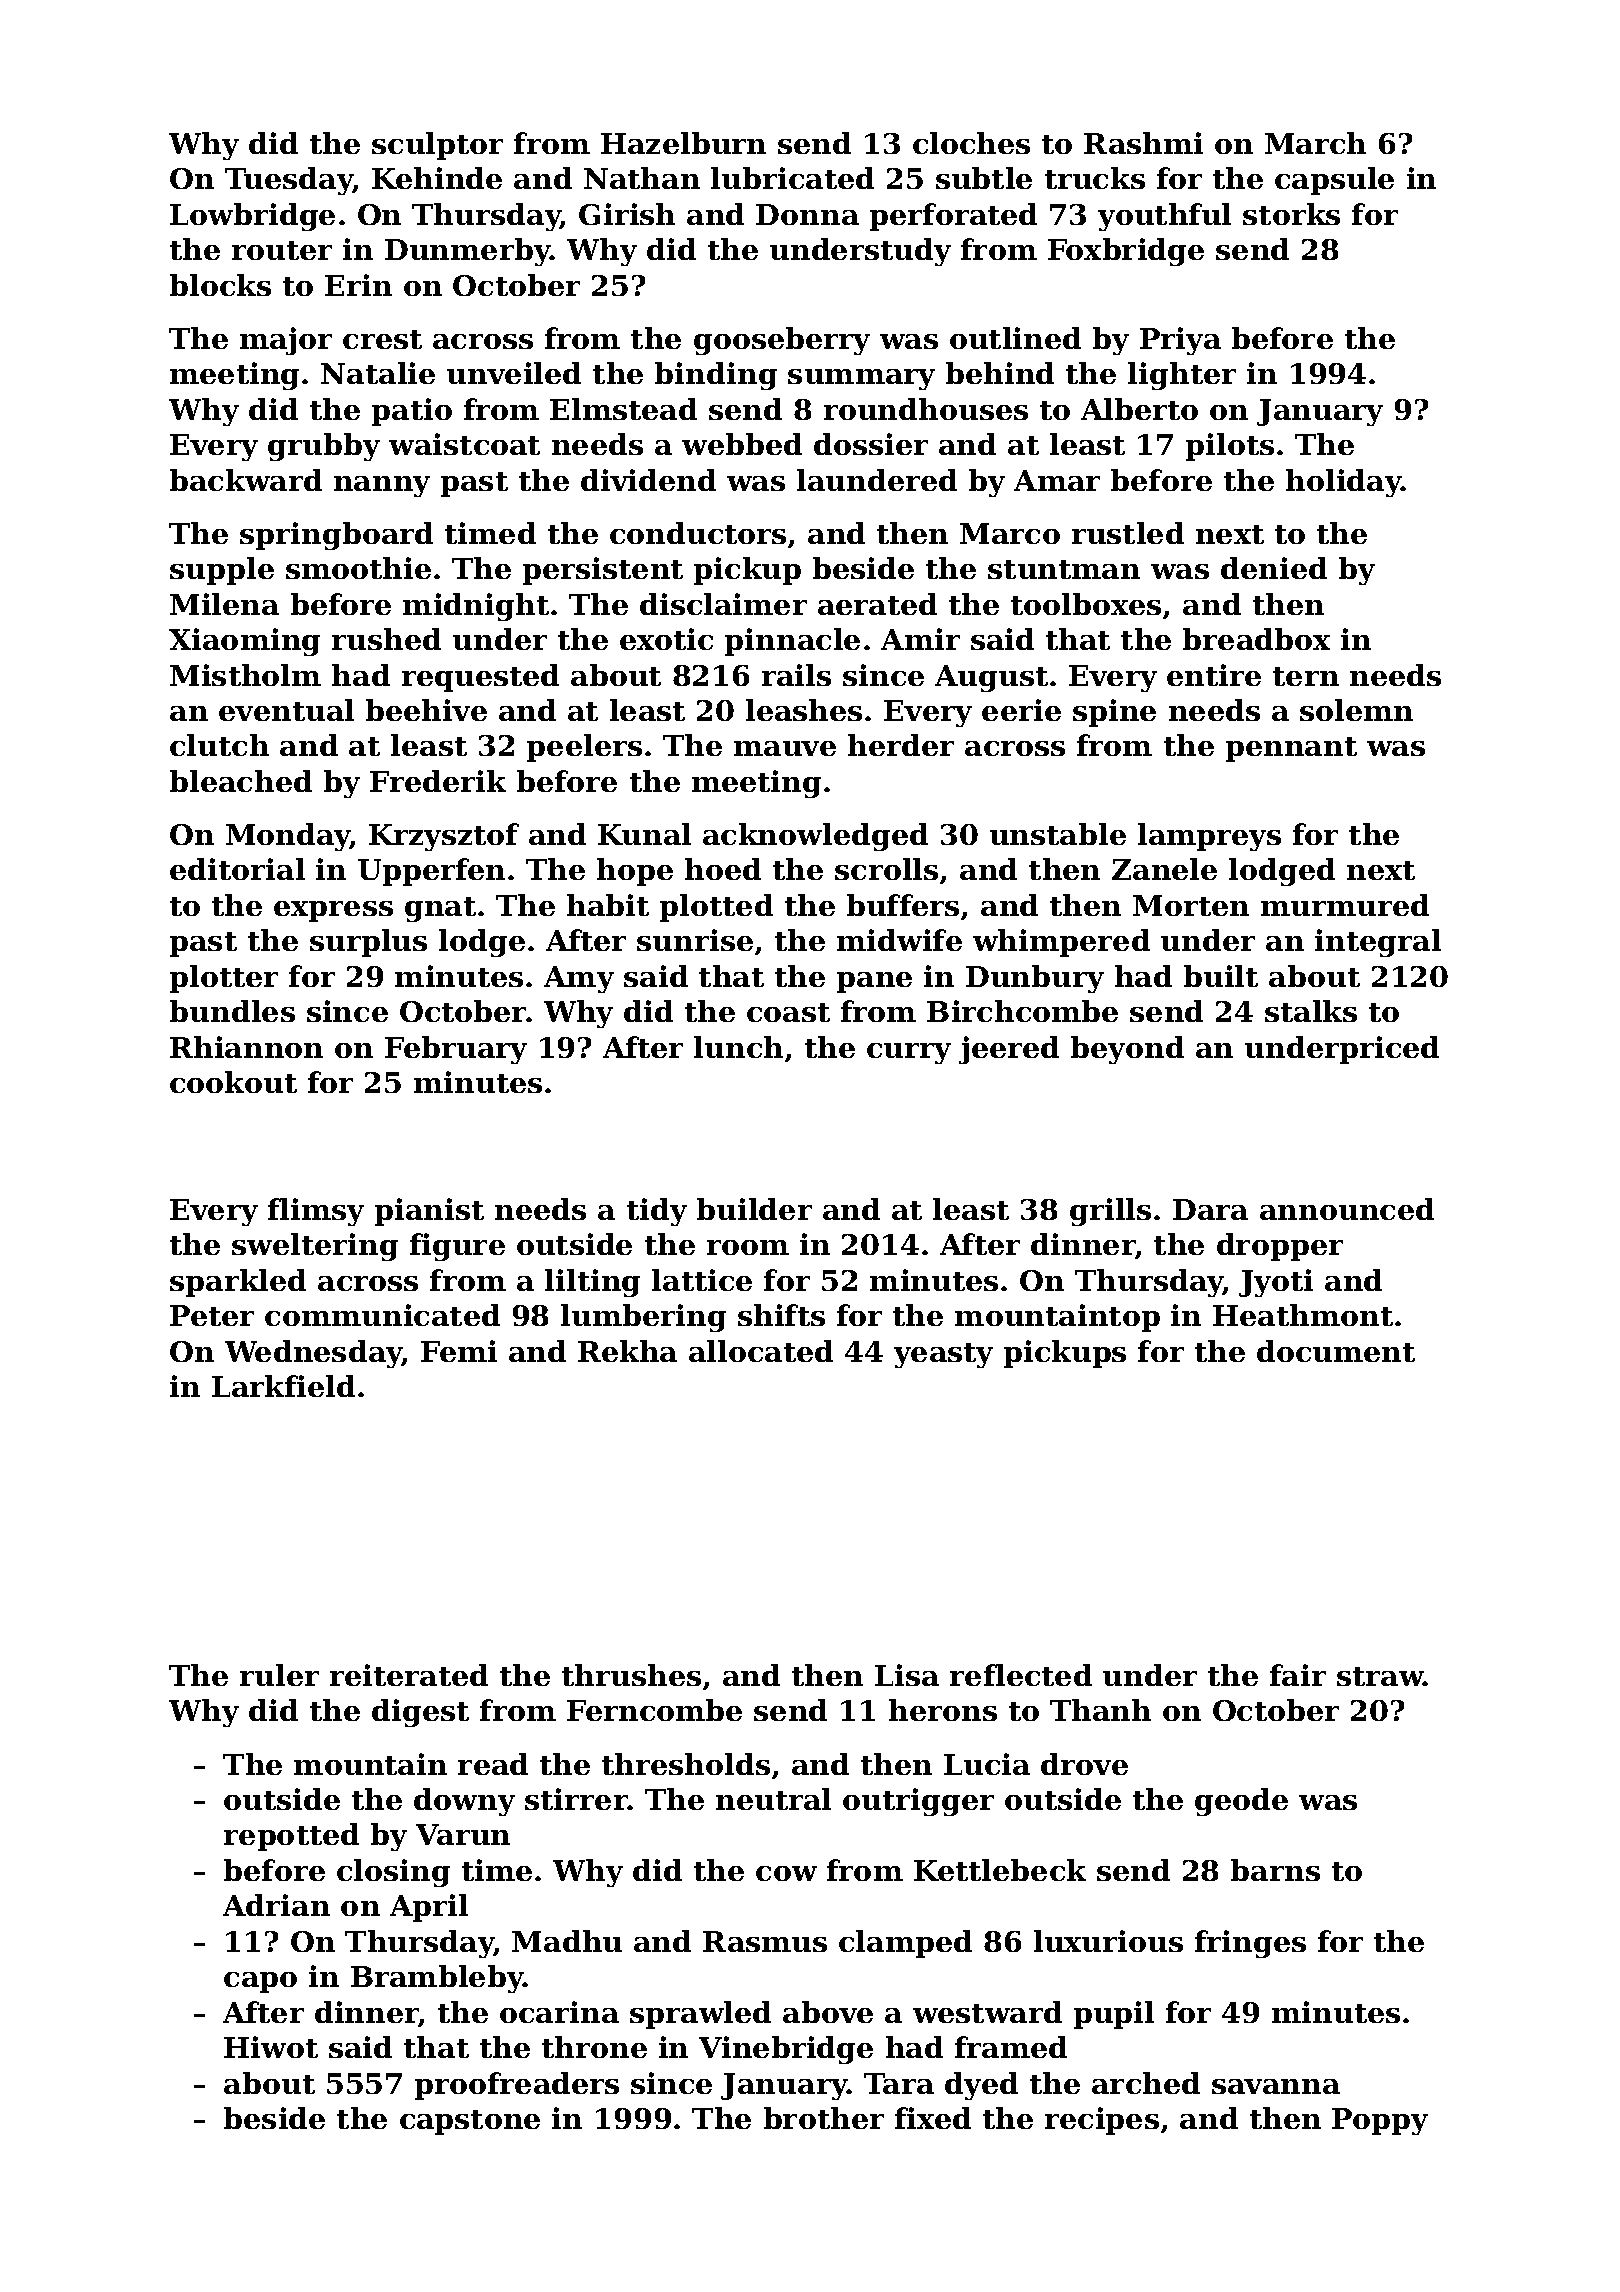 The image size is (1620, 2292). What do you see at coordinates (1110, 1212) in the image?
I see `grills` at bounding box center [1110, 1212].
